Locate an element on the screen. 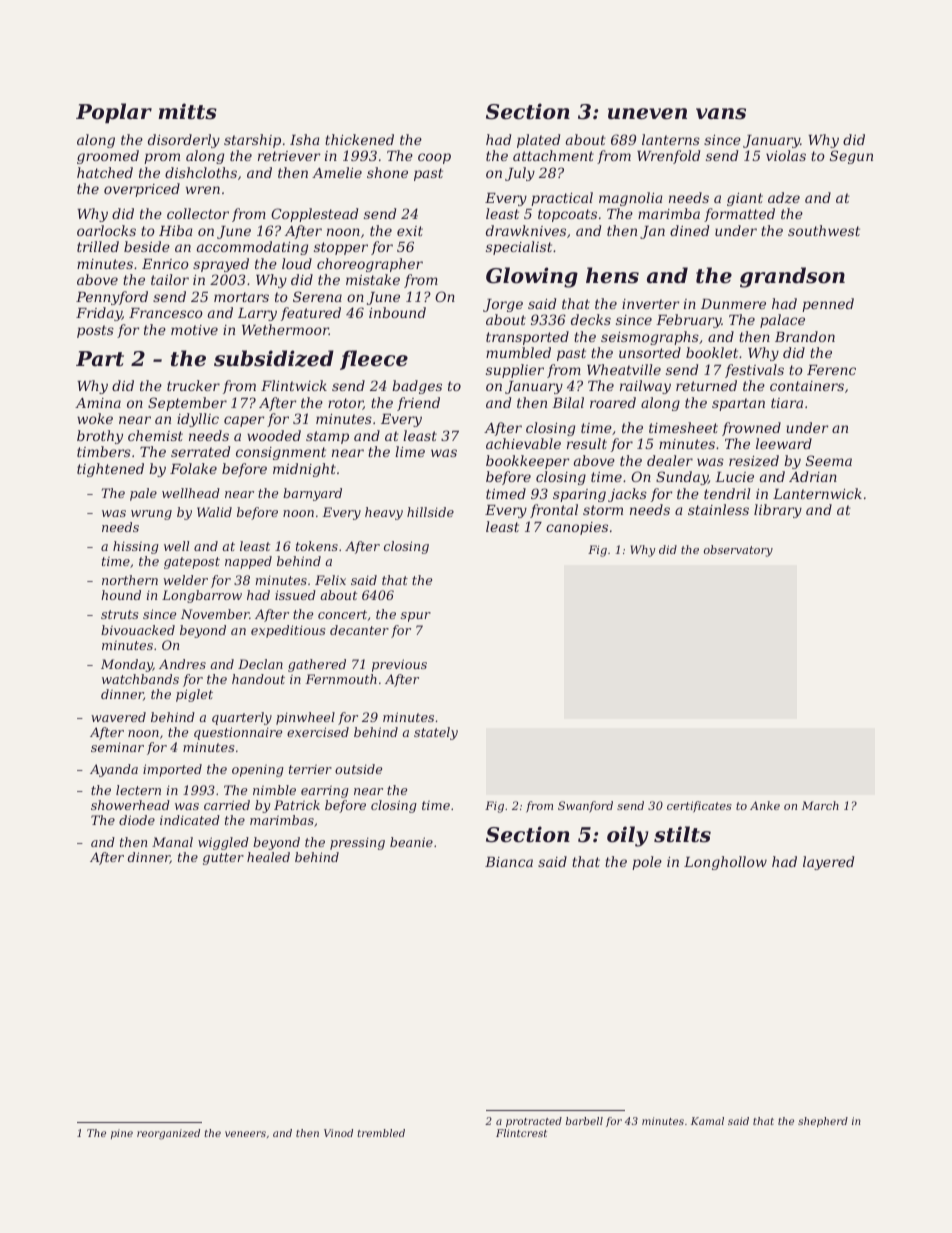  reorganized is located at coordinates (168, 1134).
